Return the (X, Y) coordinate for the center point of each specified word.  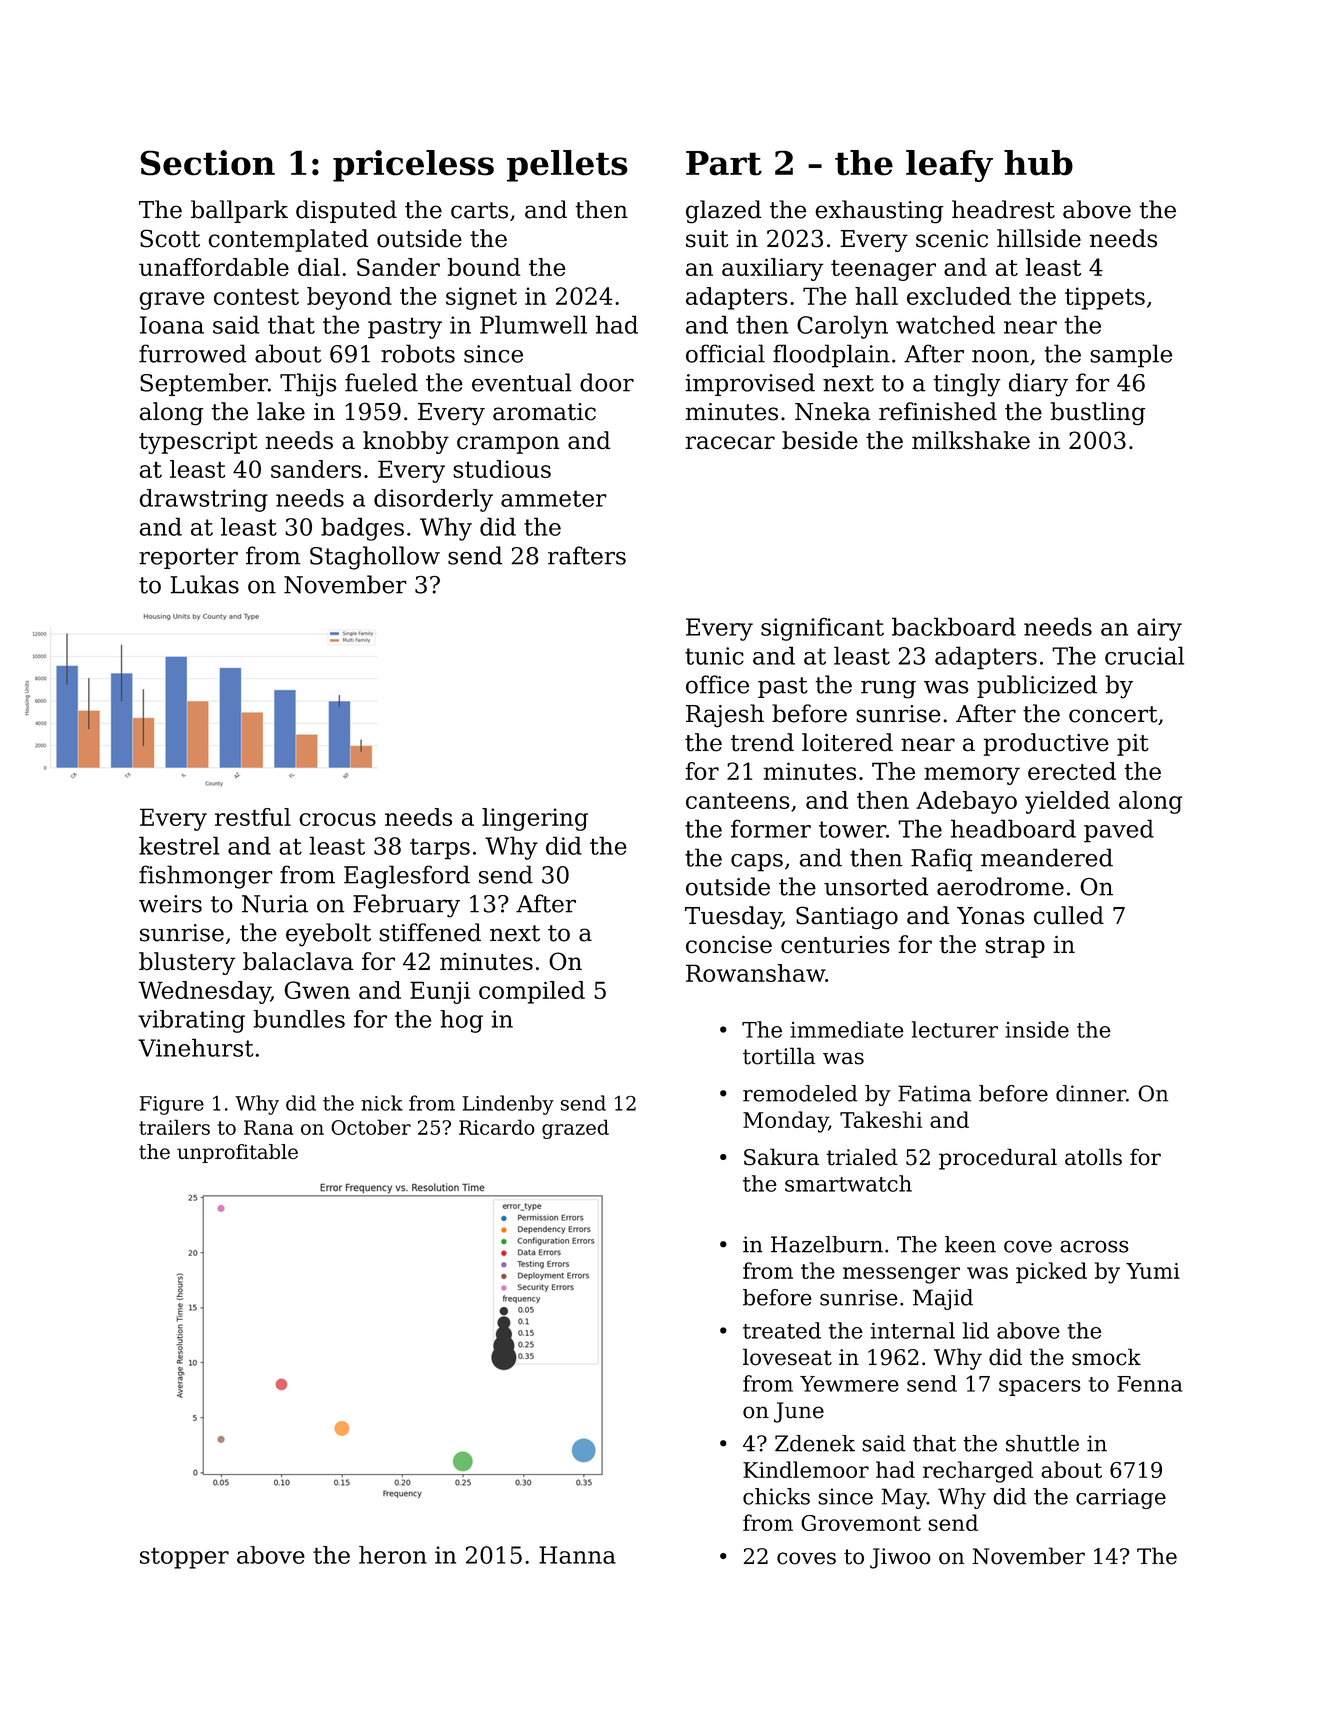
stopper (184, 1558)
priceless (413, 166)
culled (1069, 915)
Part (724, 163)
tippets (1105, 298)
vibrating (191, 1021)
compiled (532, 992)
